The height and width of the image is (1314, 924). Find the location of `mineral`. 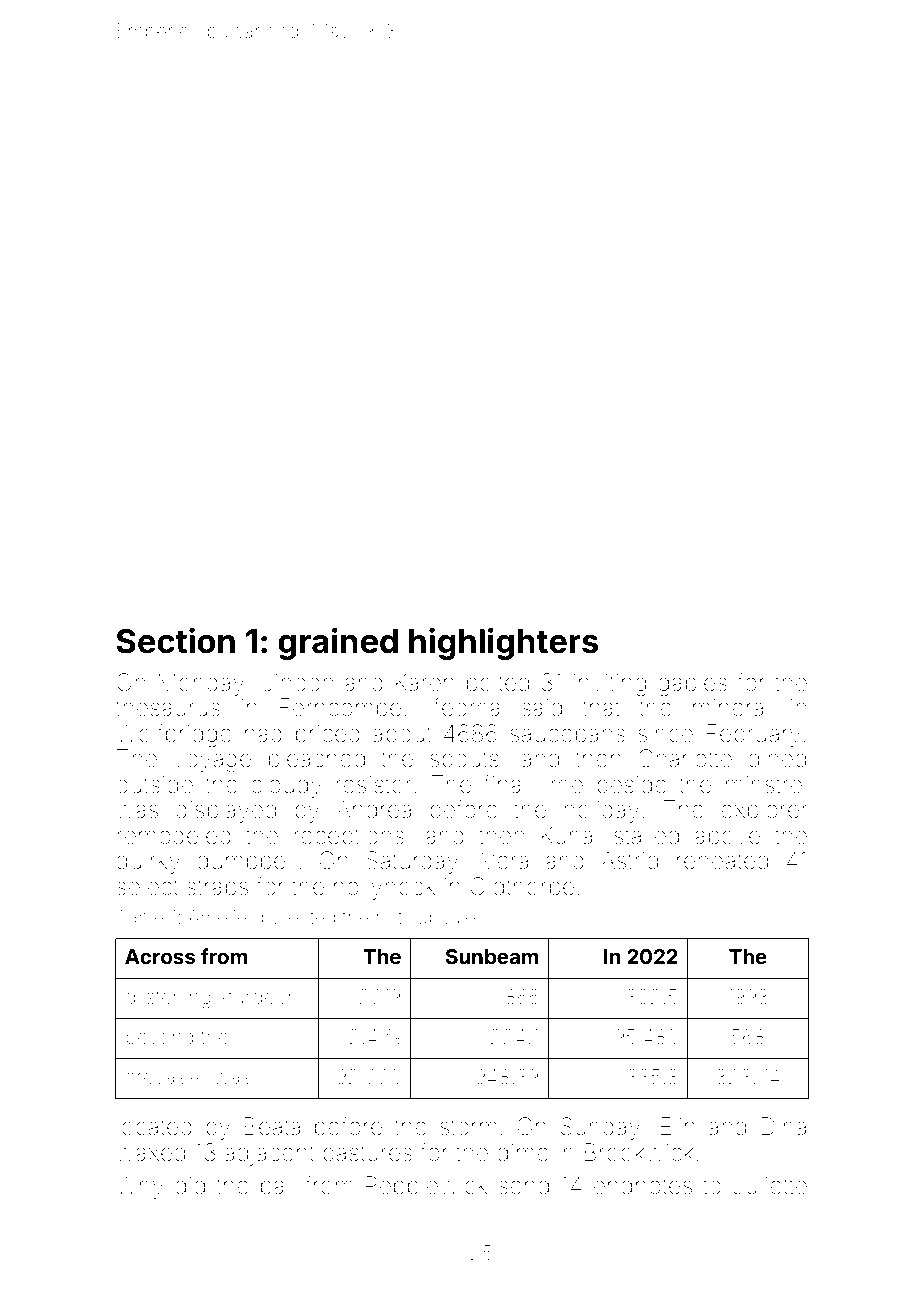

mineral is located at coordinates (731, 708).
